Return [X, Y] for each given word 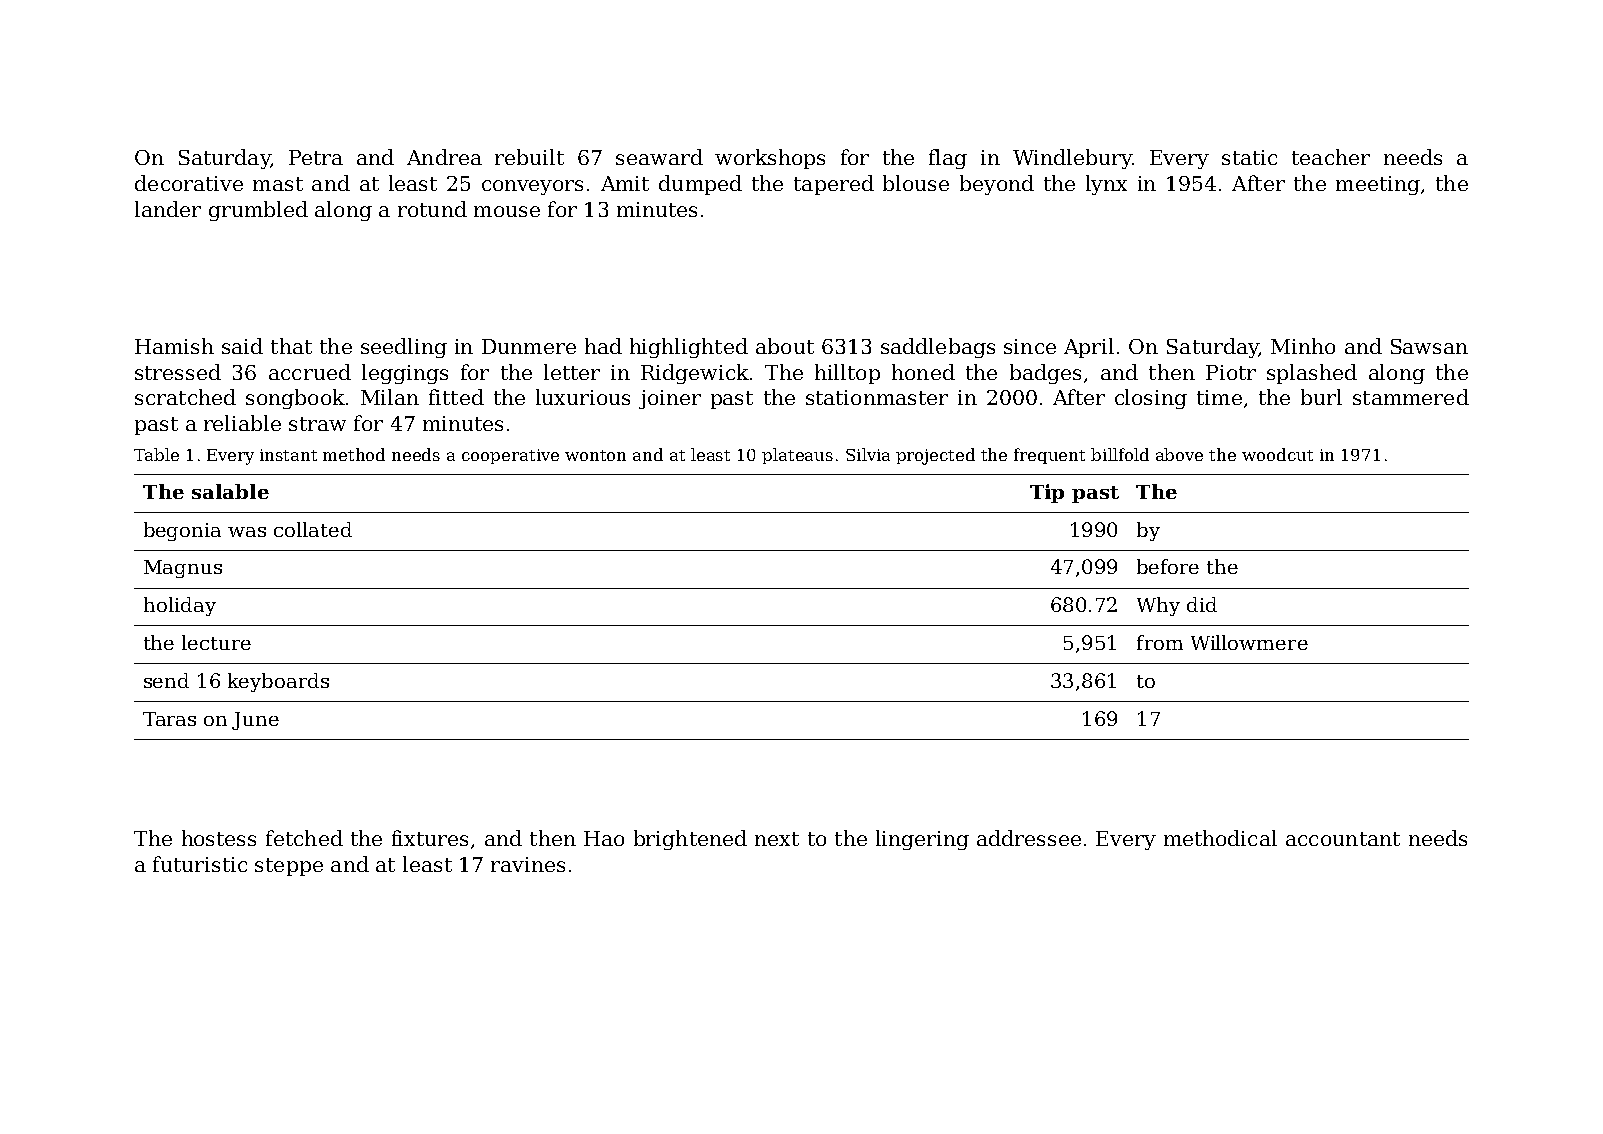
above [1179, 454]
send [166, 680]
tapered [834, 185]
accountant [1343, 839]
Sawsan [1429, 346]
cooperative [510, 456]
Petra [316, 157]
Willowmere [1249, 642]
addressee [1029, 838]
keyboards [278, 682]
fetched [304, 838]
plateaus [797, 456]
